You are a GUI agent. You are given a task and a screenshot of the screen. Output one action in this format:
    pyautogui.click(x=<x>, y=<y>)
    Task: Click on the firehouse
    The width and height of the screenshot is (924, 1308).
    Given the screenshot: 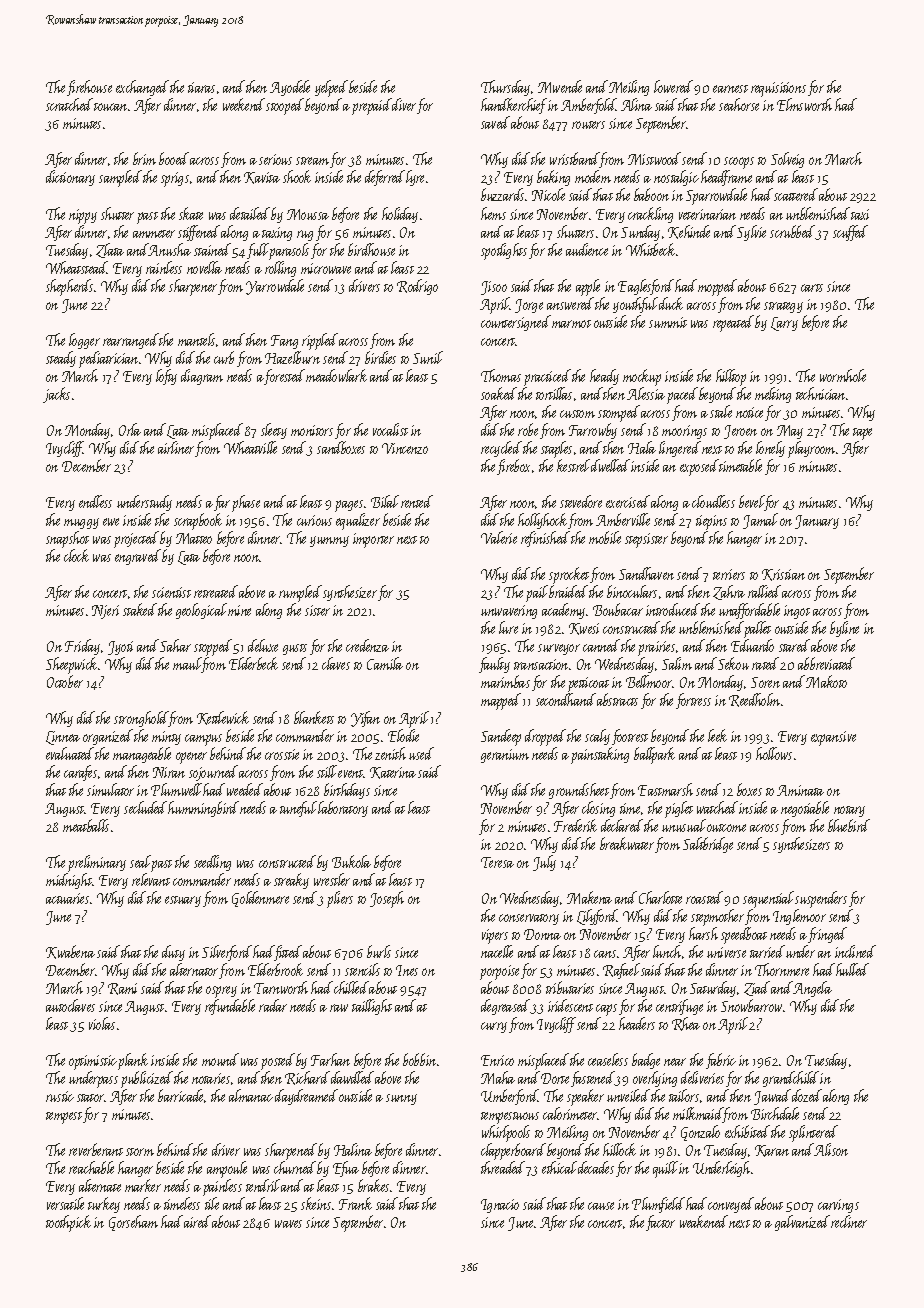 What is the action you would take?
    pyautogui.click(x=89, y=88)
